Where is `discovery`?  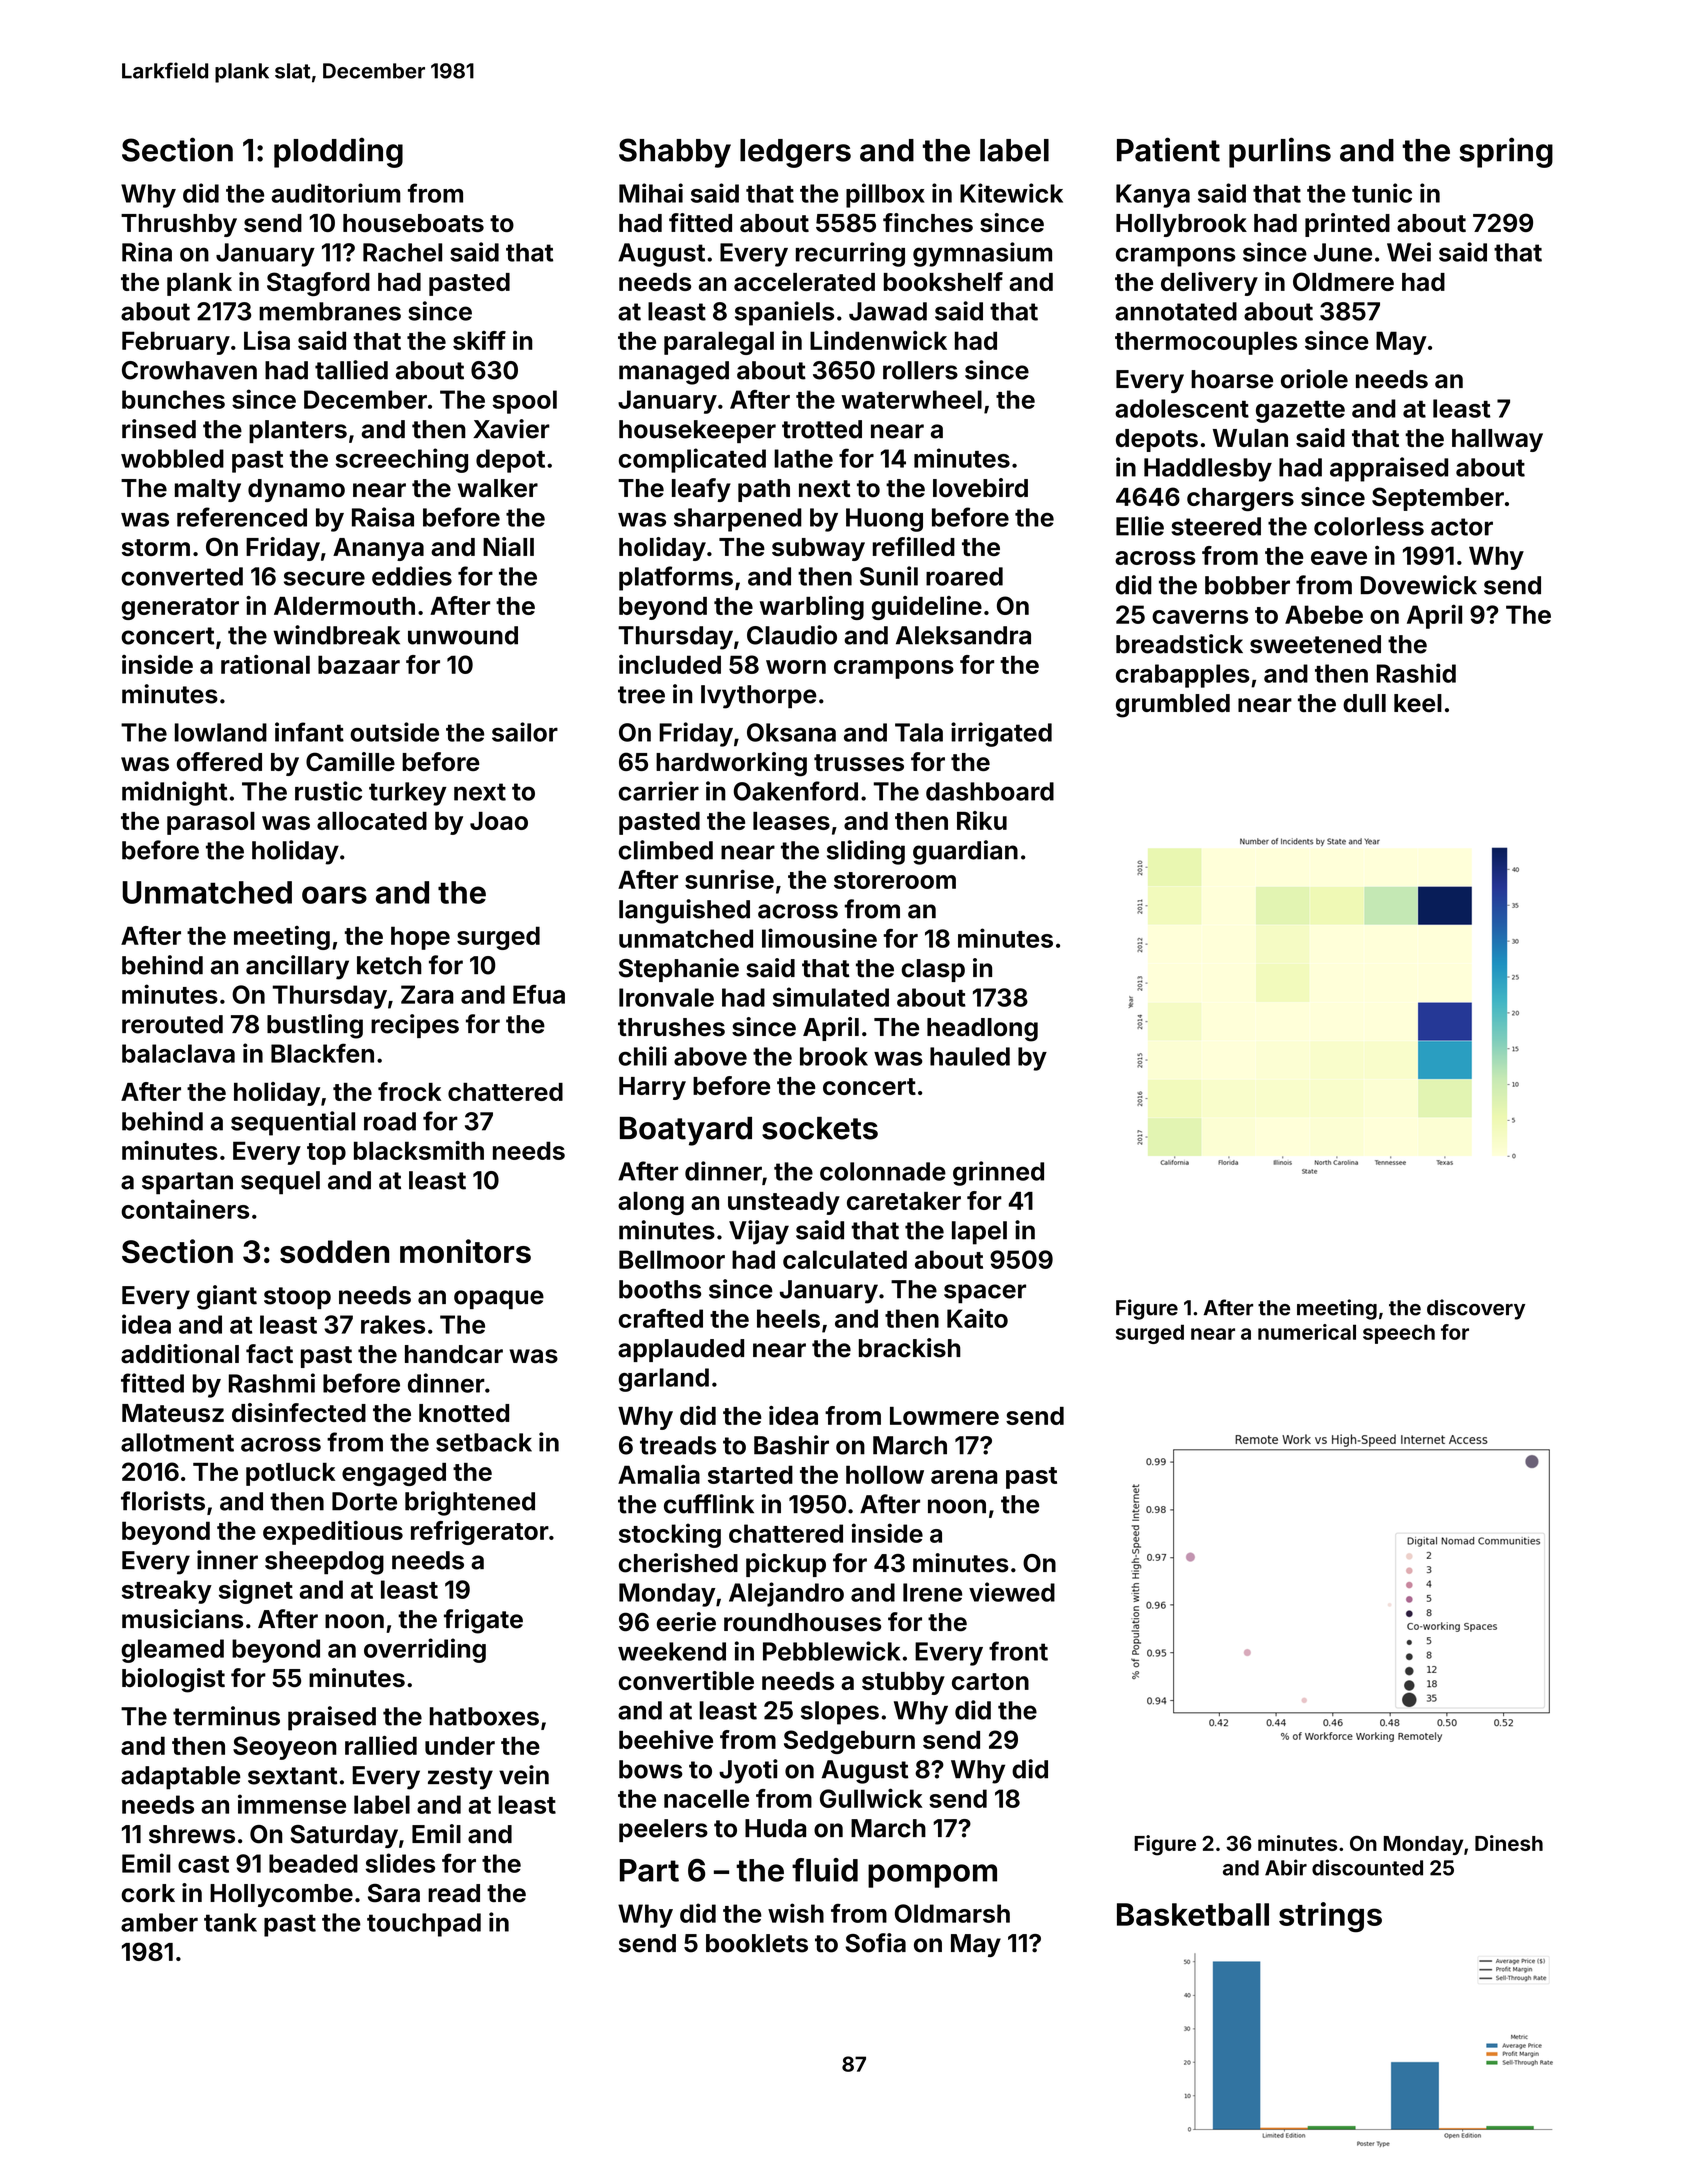 discovery is located at coordinates (1476, 1309).
